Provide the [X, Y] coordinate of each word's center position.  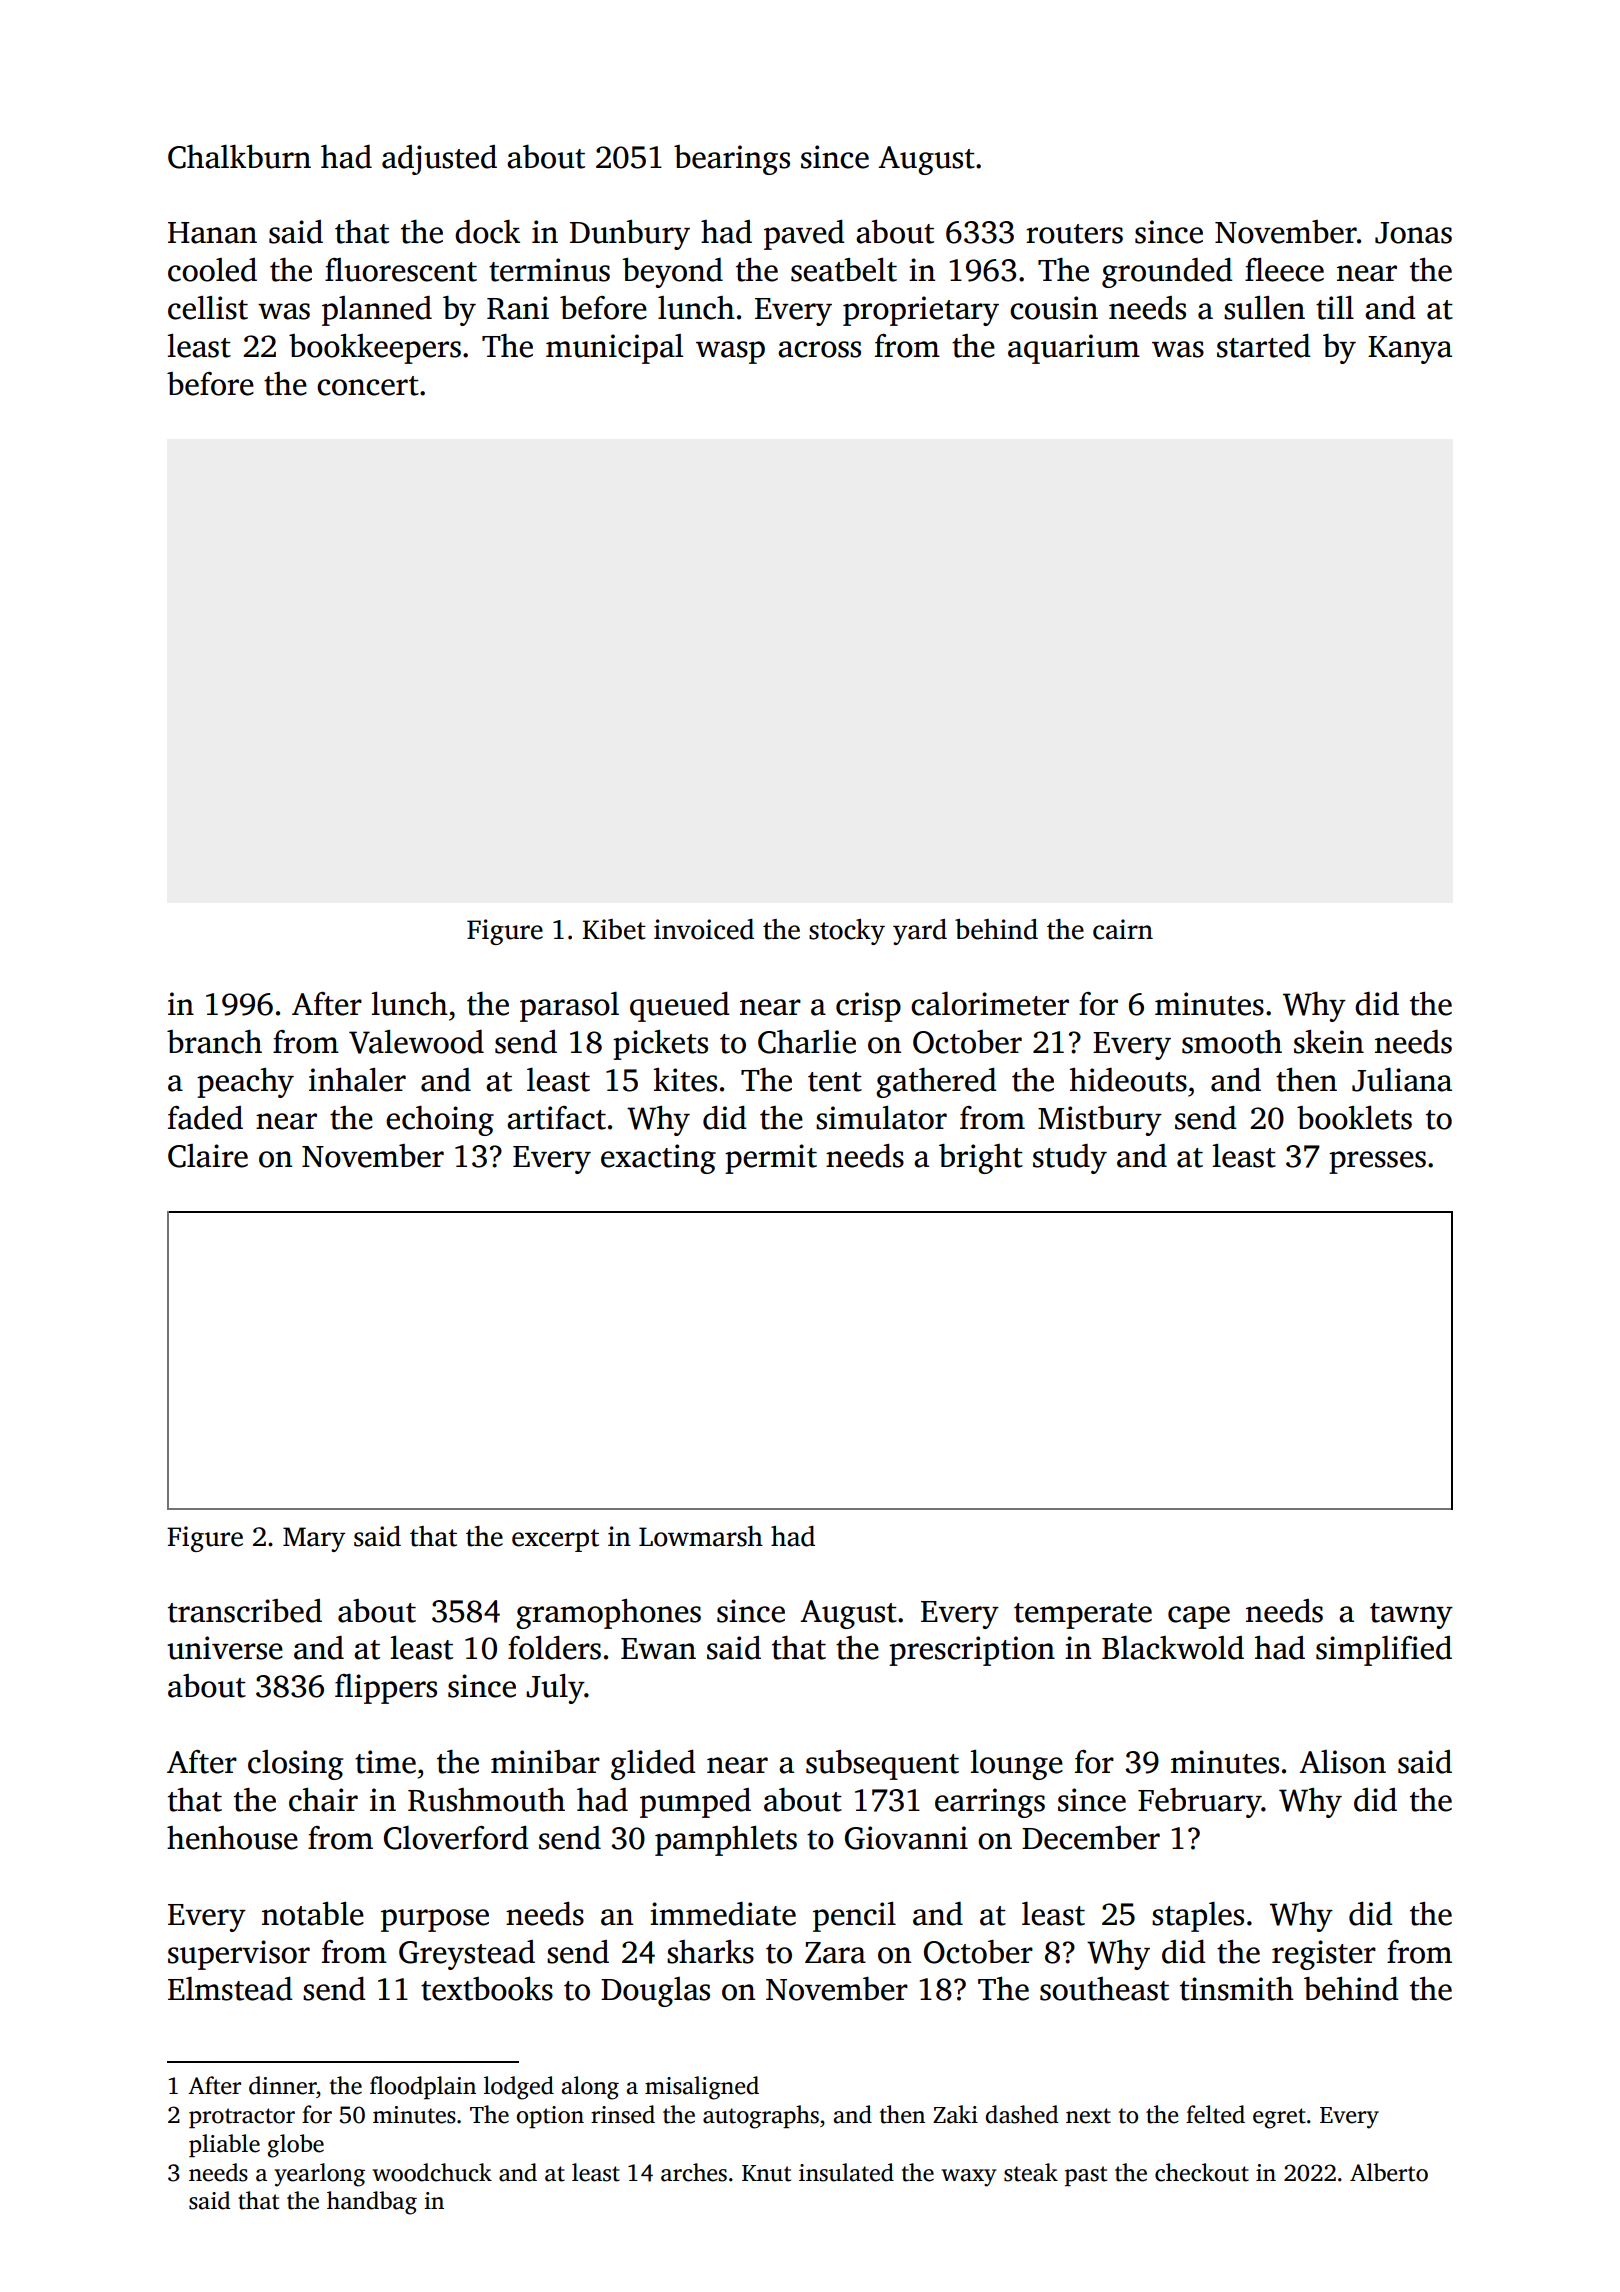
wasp [730, 352]
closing [295, 1765]
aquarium [1074, 349]
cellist [208, 308]
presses [1377, 1162]
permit [771, 1159]
